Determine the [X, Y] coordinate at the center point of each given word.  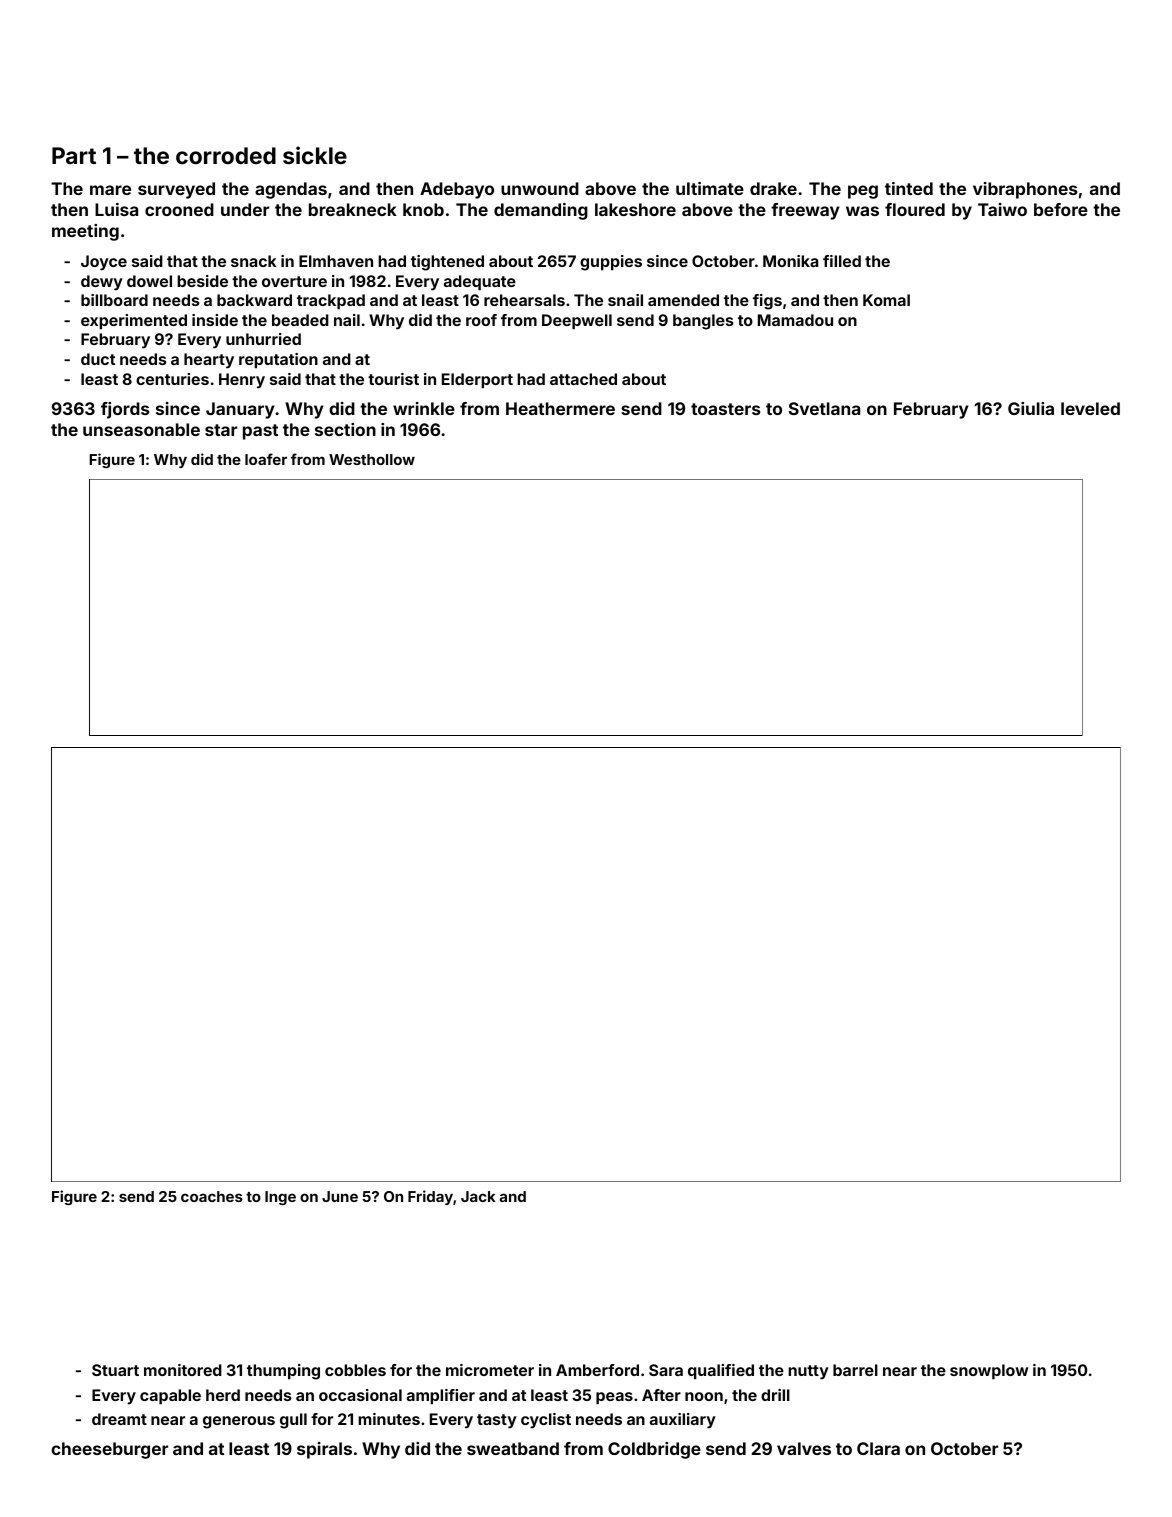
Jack [478, 1196]
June [340, 1196]
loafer [266, 459]
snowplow [989, 1371]
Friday [430, 1197]
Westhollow [372, 459]
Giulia [1031, 408]
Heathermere [560, 408]
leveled [1090, 408]
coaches [212, 1196]
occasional [360, 1395]
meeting [85, 232]
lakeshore [635, 209]
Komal [886, 300]
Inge [280, 1198]
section [345, 429]
